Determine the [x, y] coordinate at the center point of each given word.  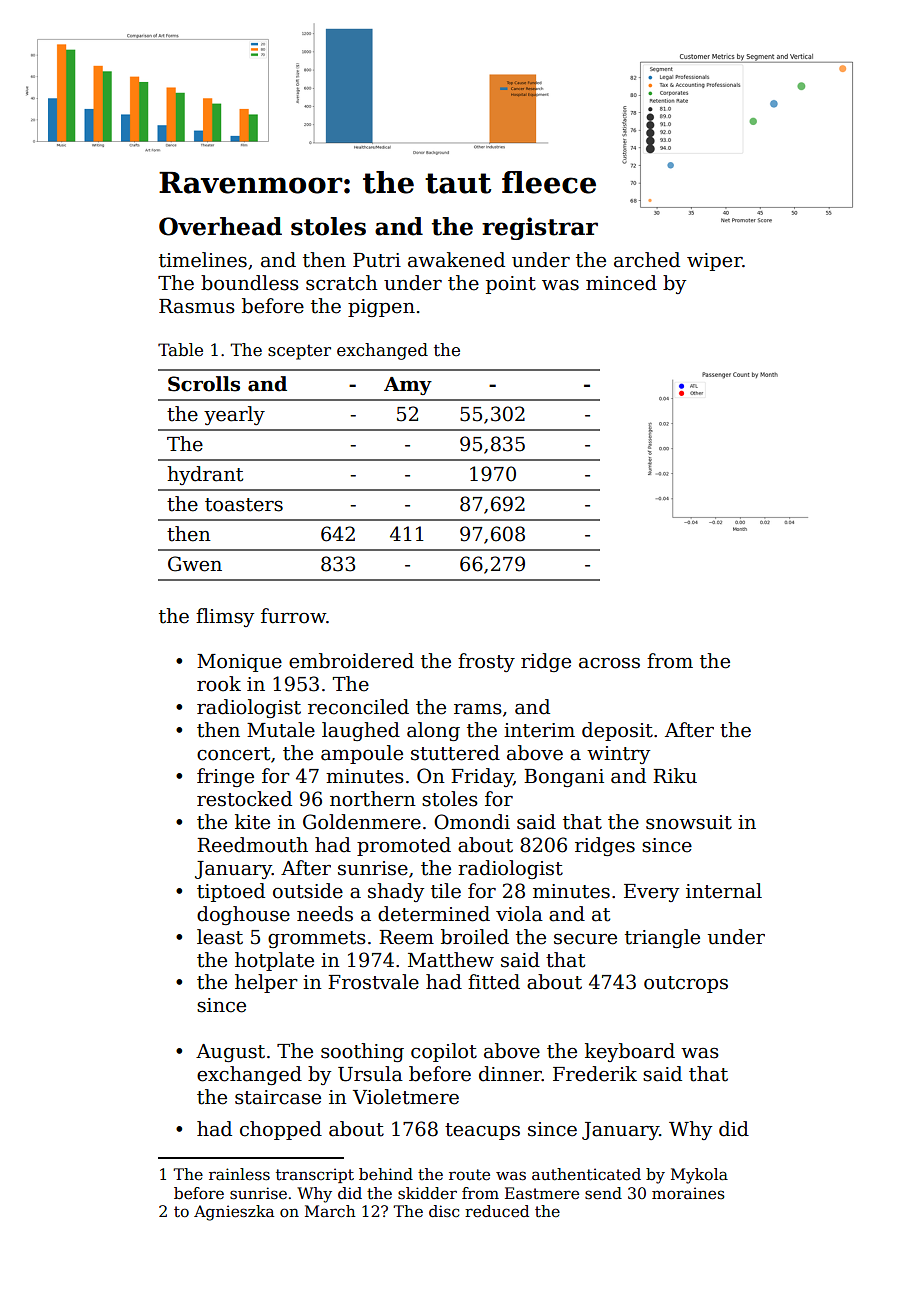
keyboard [630, 1052]
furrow [293, 616]
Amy [408, 386]
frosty [486, 662]
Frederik [595, 1074]
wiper [714, 262]
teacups [482, 1131]
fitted [494, 982]
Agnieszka [234, 1213]
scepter [299, 352]
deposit [617, 731]
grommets [317, 939]
